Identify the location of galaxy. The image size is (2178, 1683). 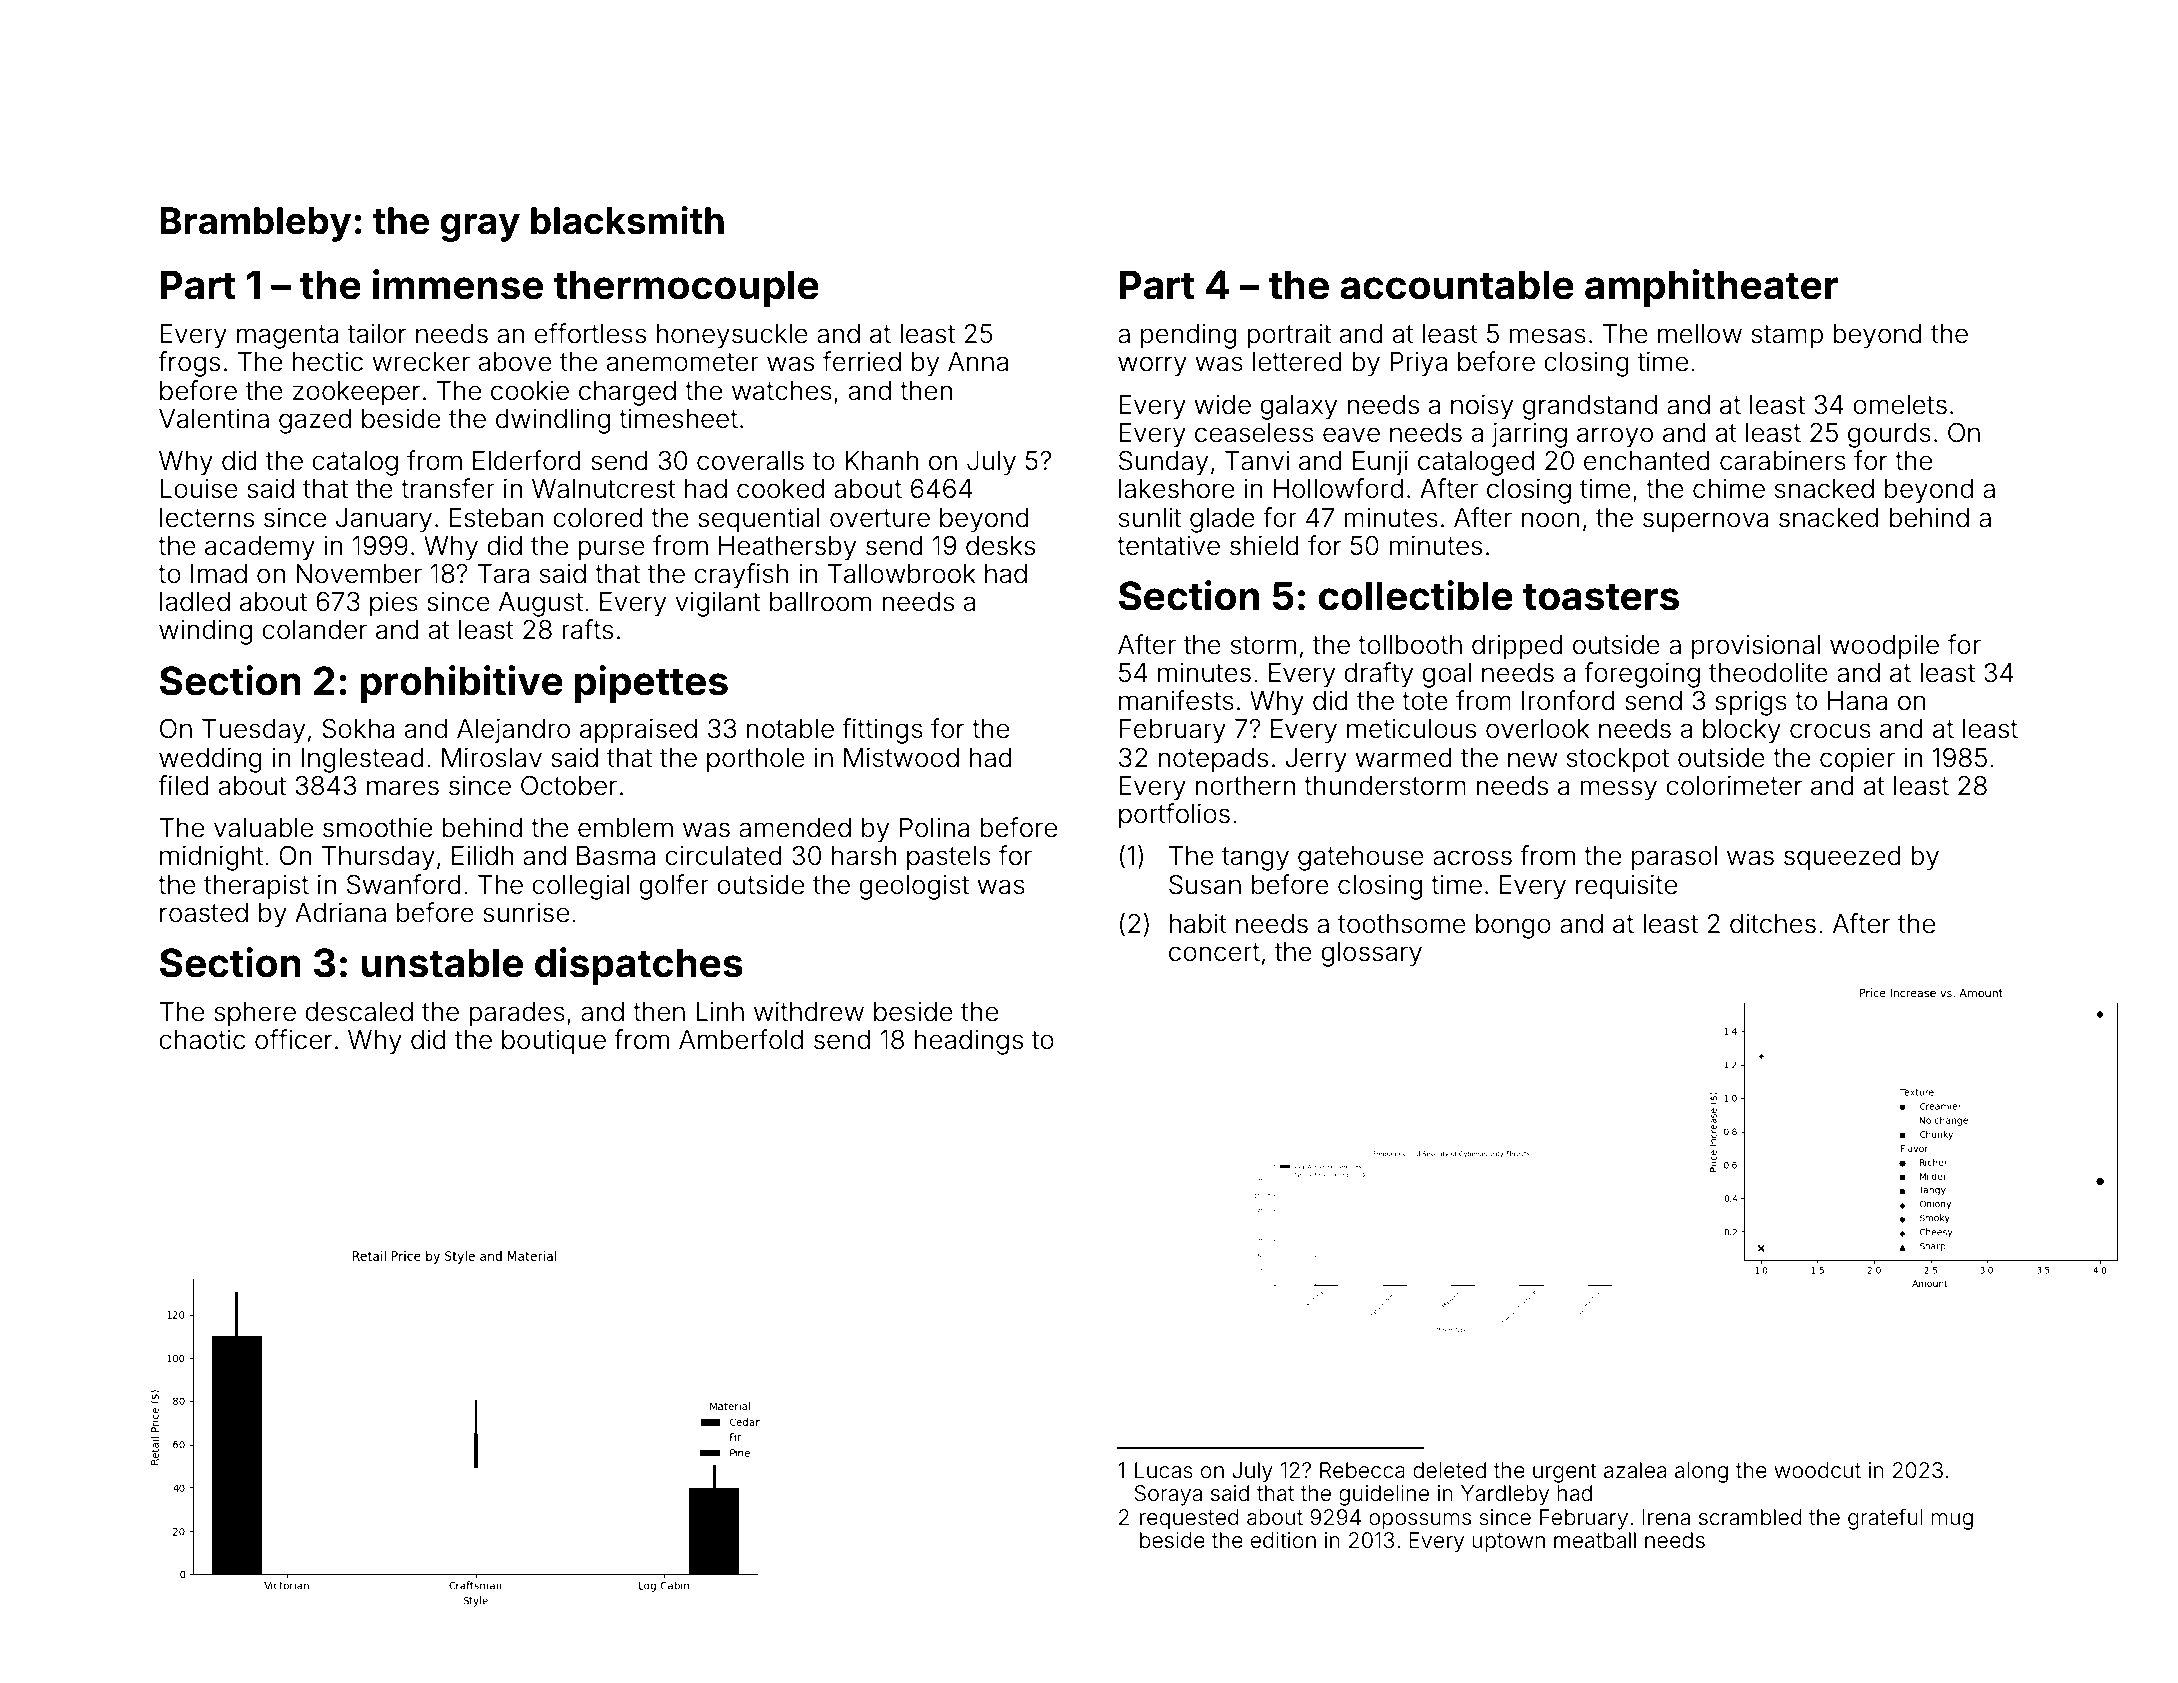
(1298, 407).
